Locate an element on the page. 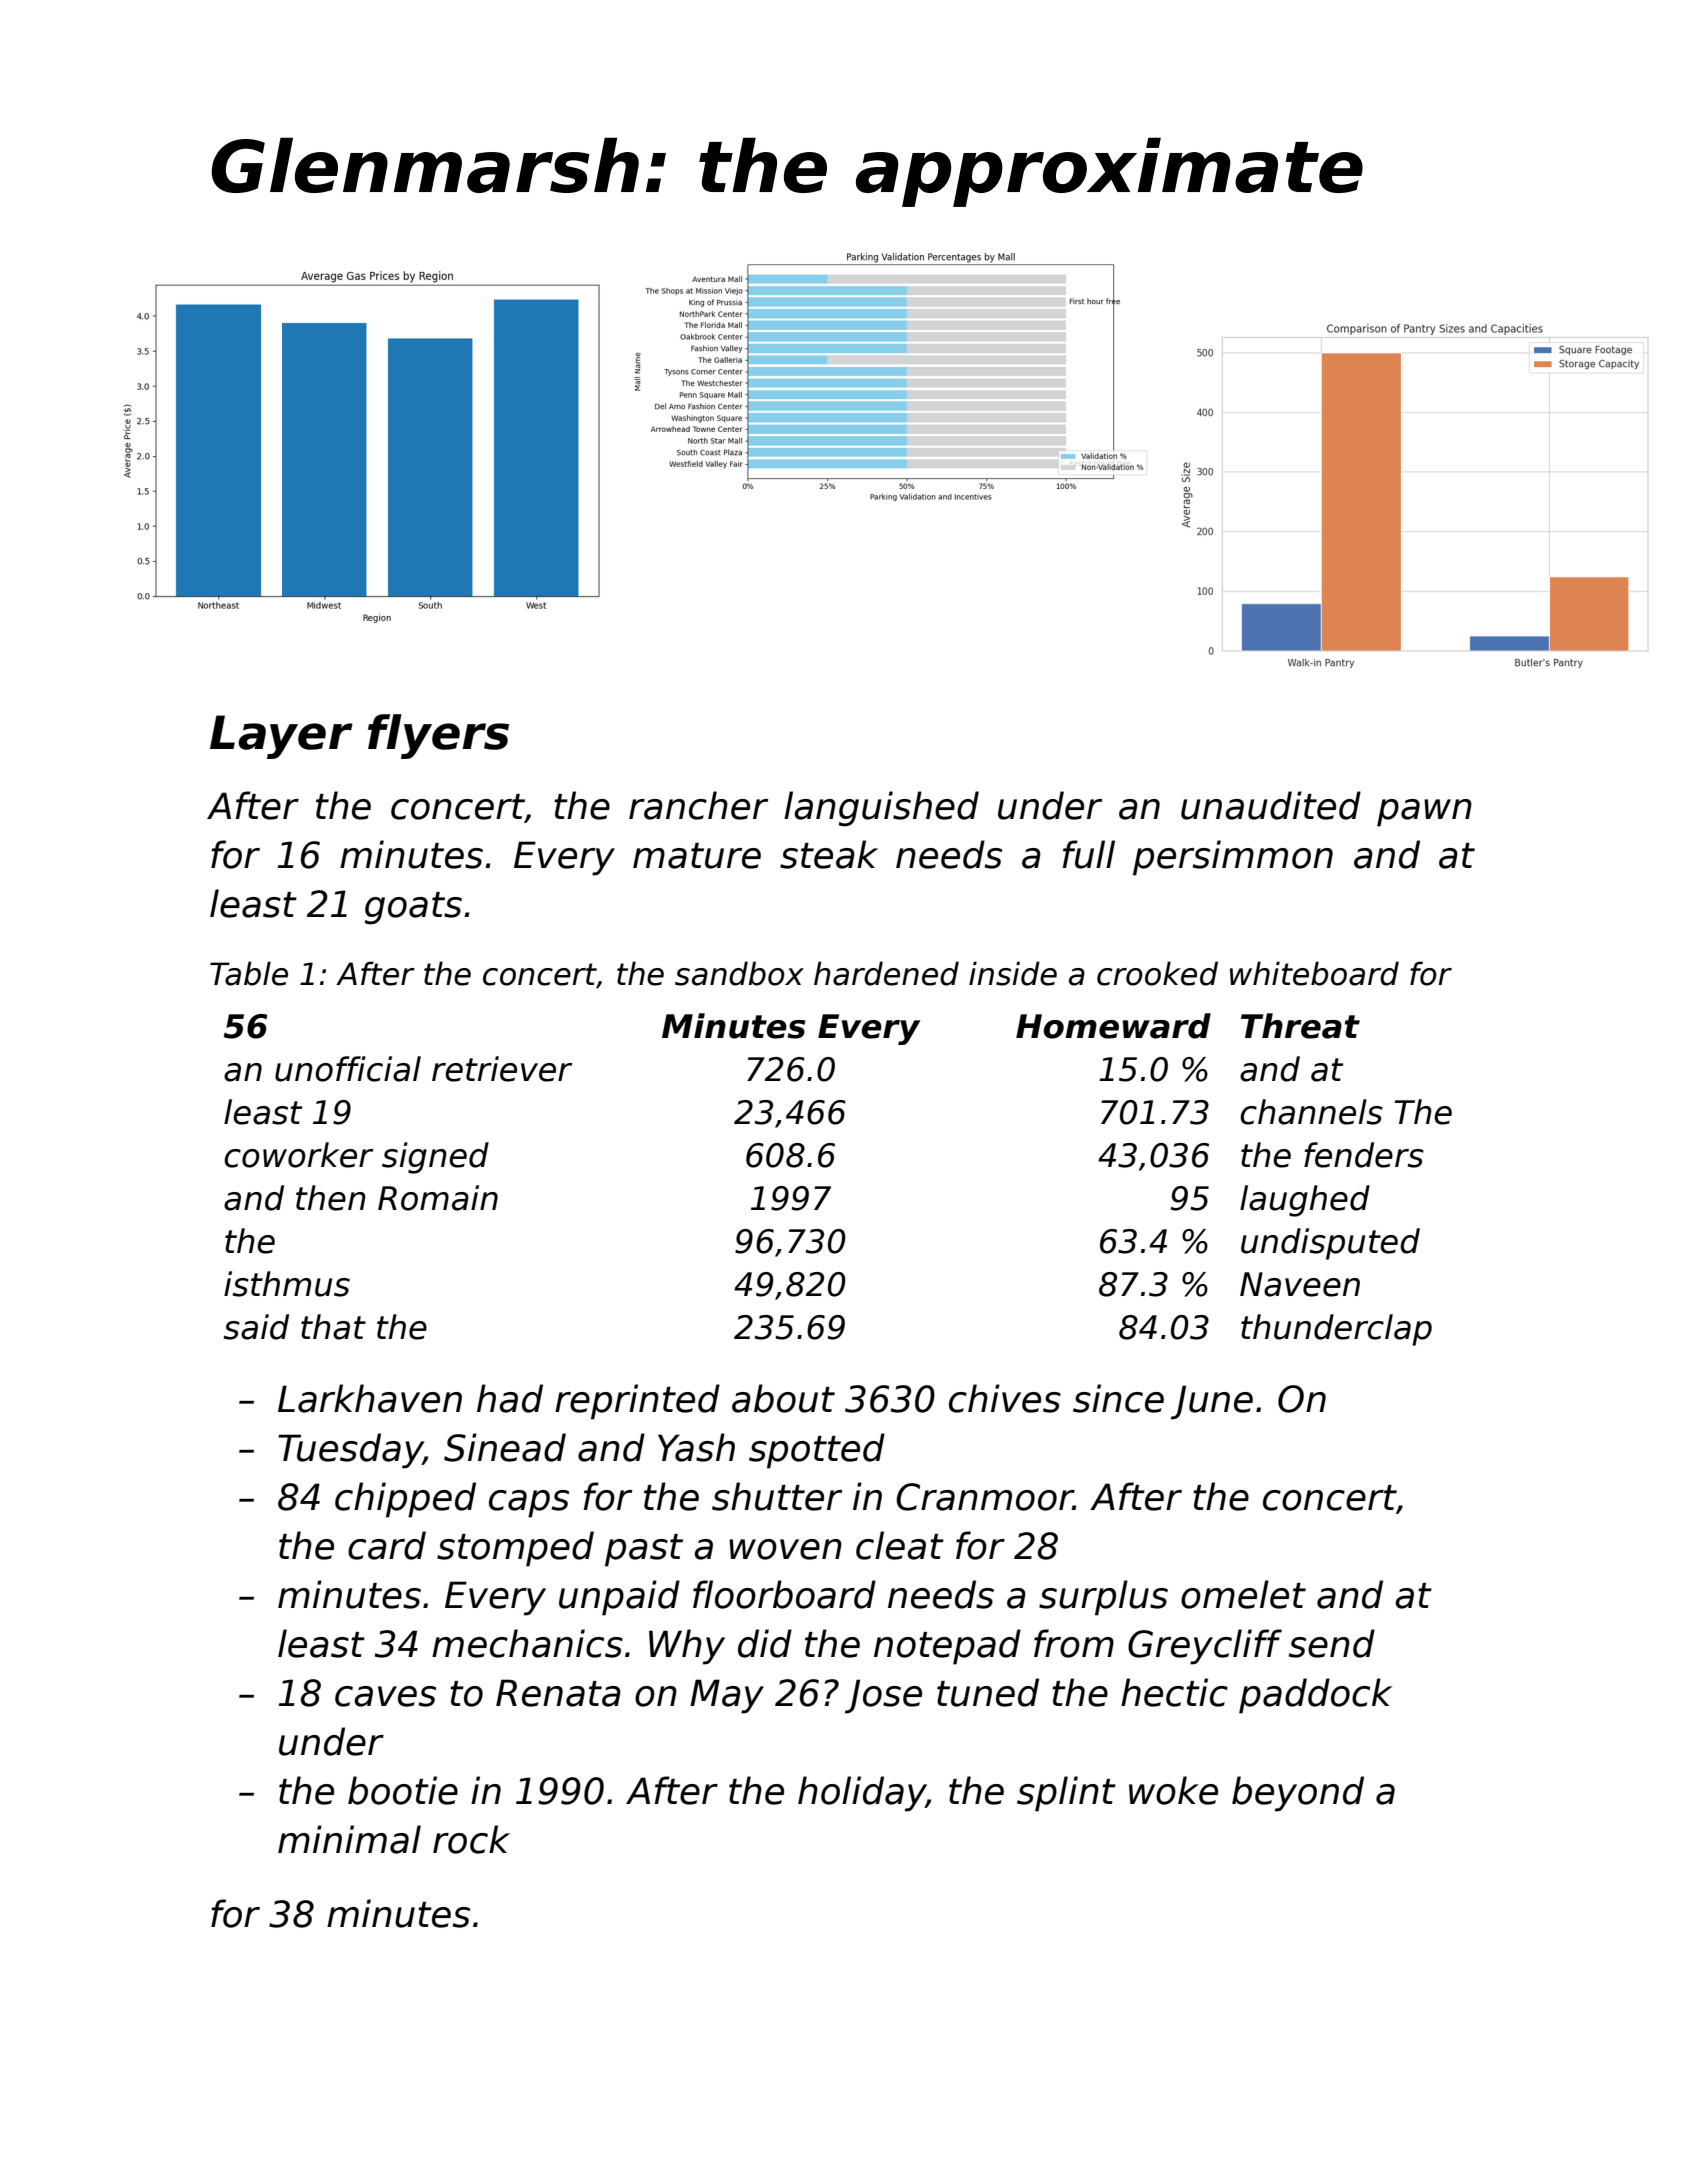 The width and height of the image is (1683, 2178). Layer is located at coordinates (281, 737).
